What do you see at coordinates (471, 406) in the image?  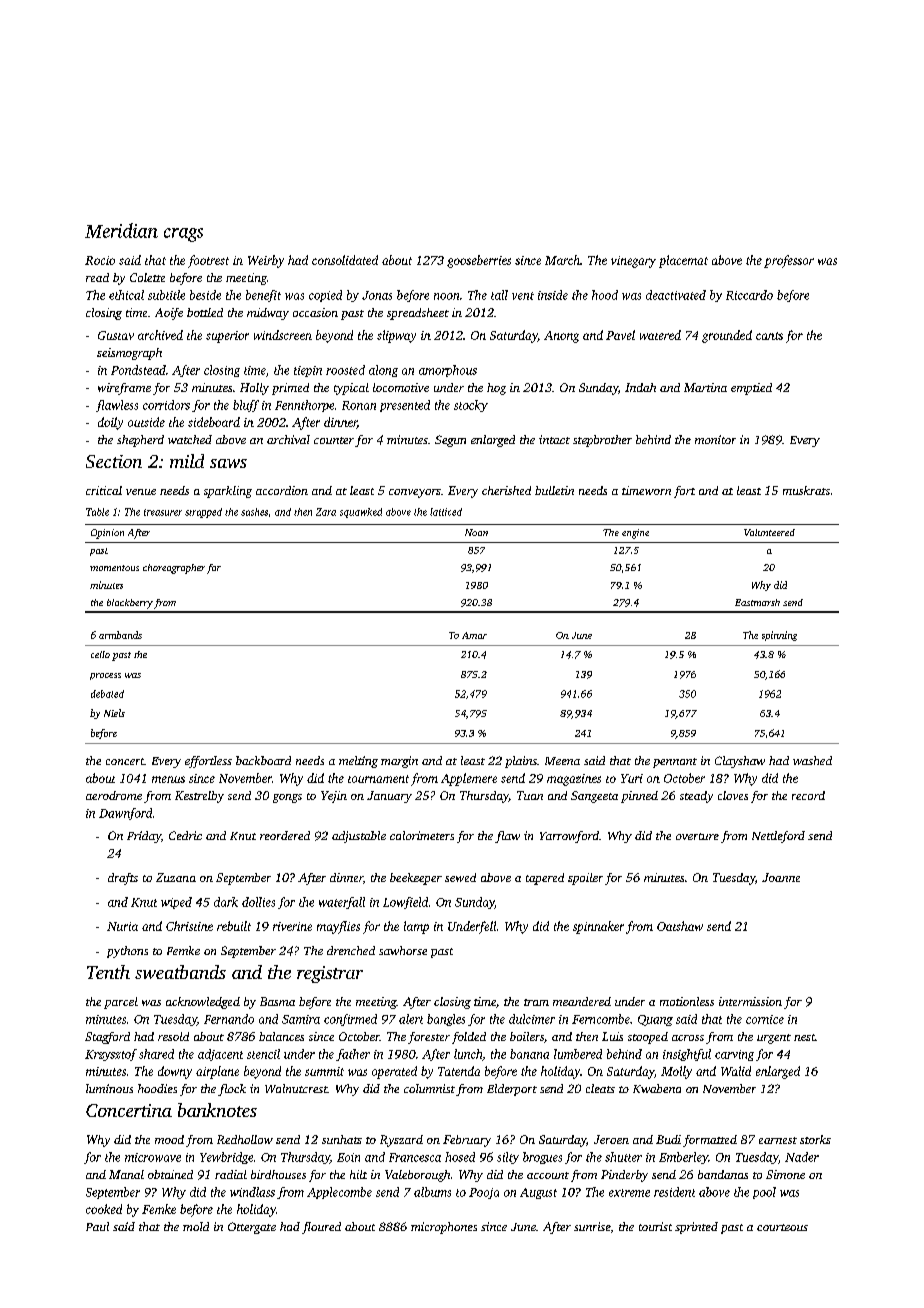 I see `stocky` at bounding box center [471, 406].
